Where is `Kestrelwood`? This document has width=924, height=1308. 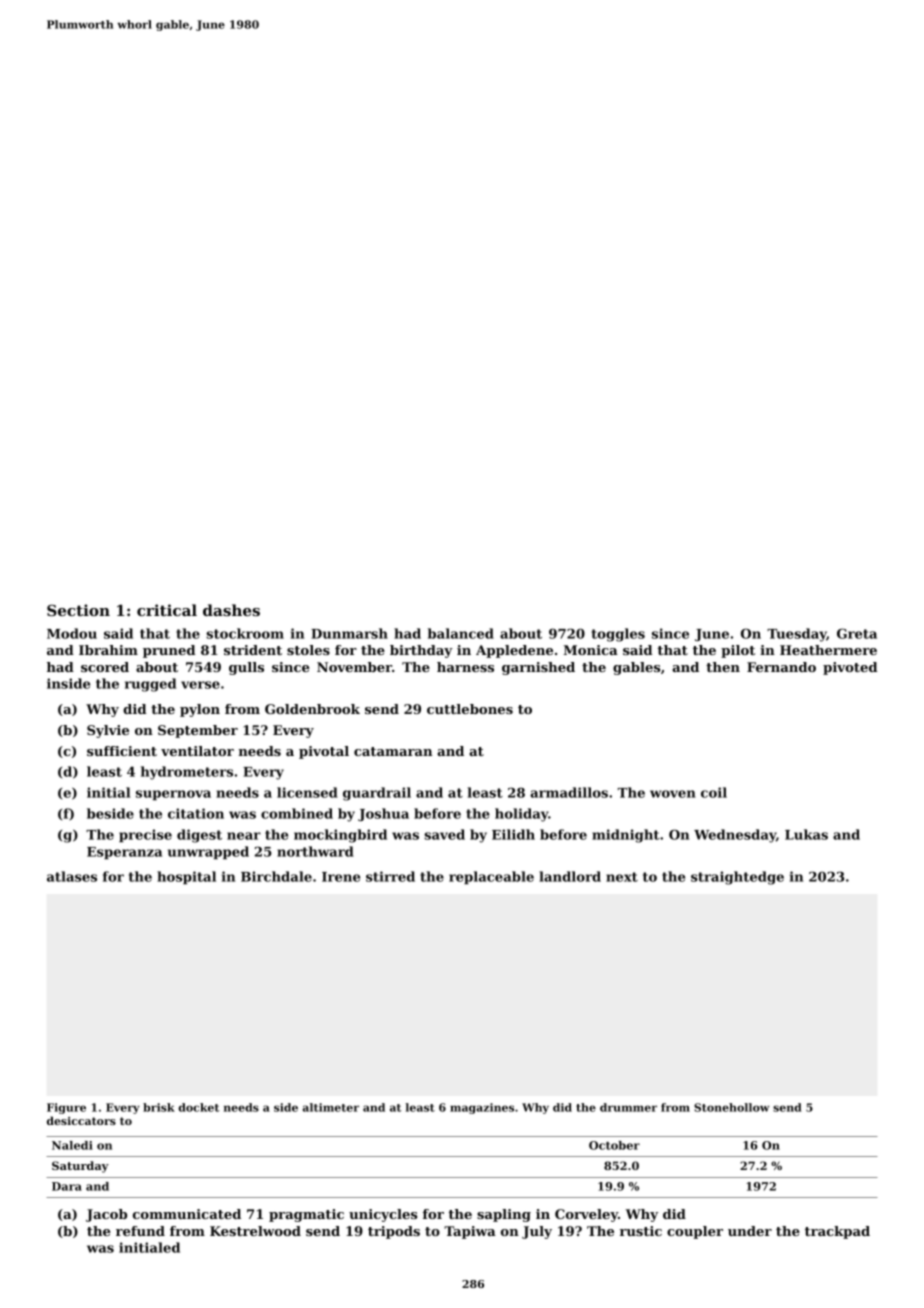 Kestrelwood is located at coordinates (255, 1231).
